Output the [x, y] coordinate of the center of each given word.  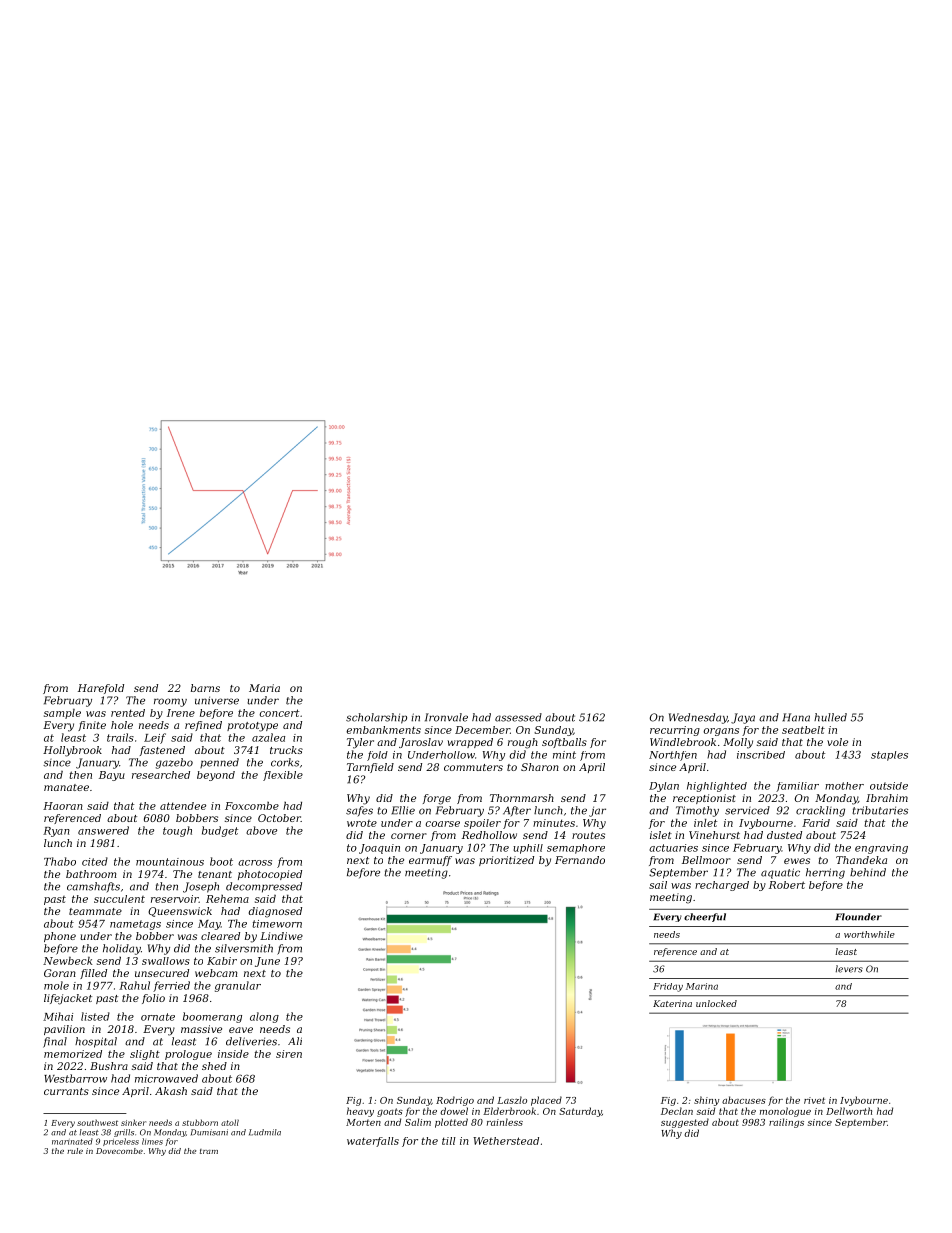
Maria [264, 688]
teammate [95, 911]
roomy [170, 702]
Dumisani [209, 1132]
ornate [158, 1017]
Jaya [743, 718]
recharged [722, 886]
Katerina [672, 1003]
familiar [797, 787]
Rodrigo [455, 1101]
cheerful [705, 917]
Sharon [540, 767]
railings [786, 1123]
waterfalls [373, 1142]
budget [220, 831]
